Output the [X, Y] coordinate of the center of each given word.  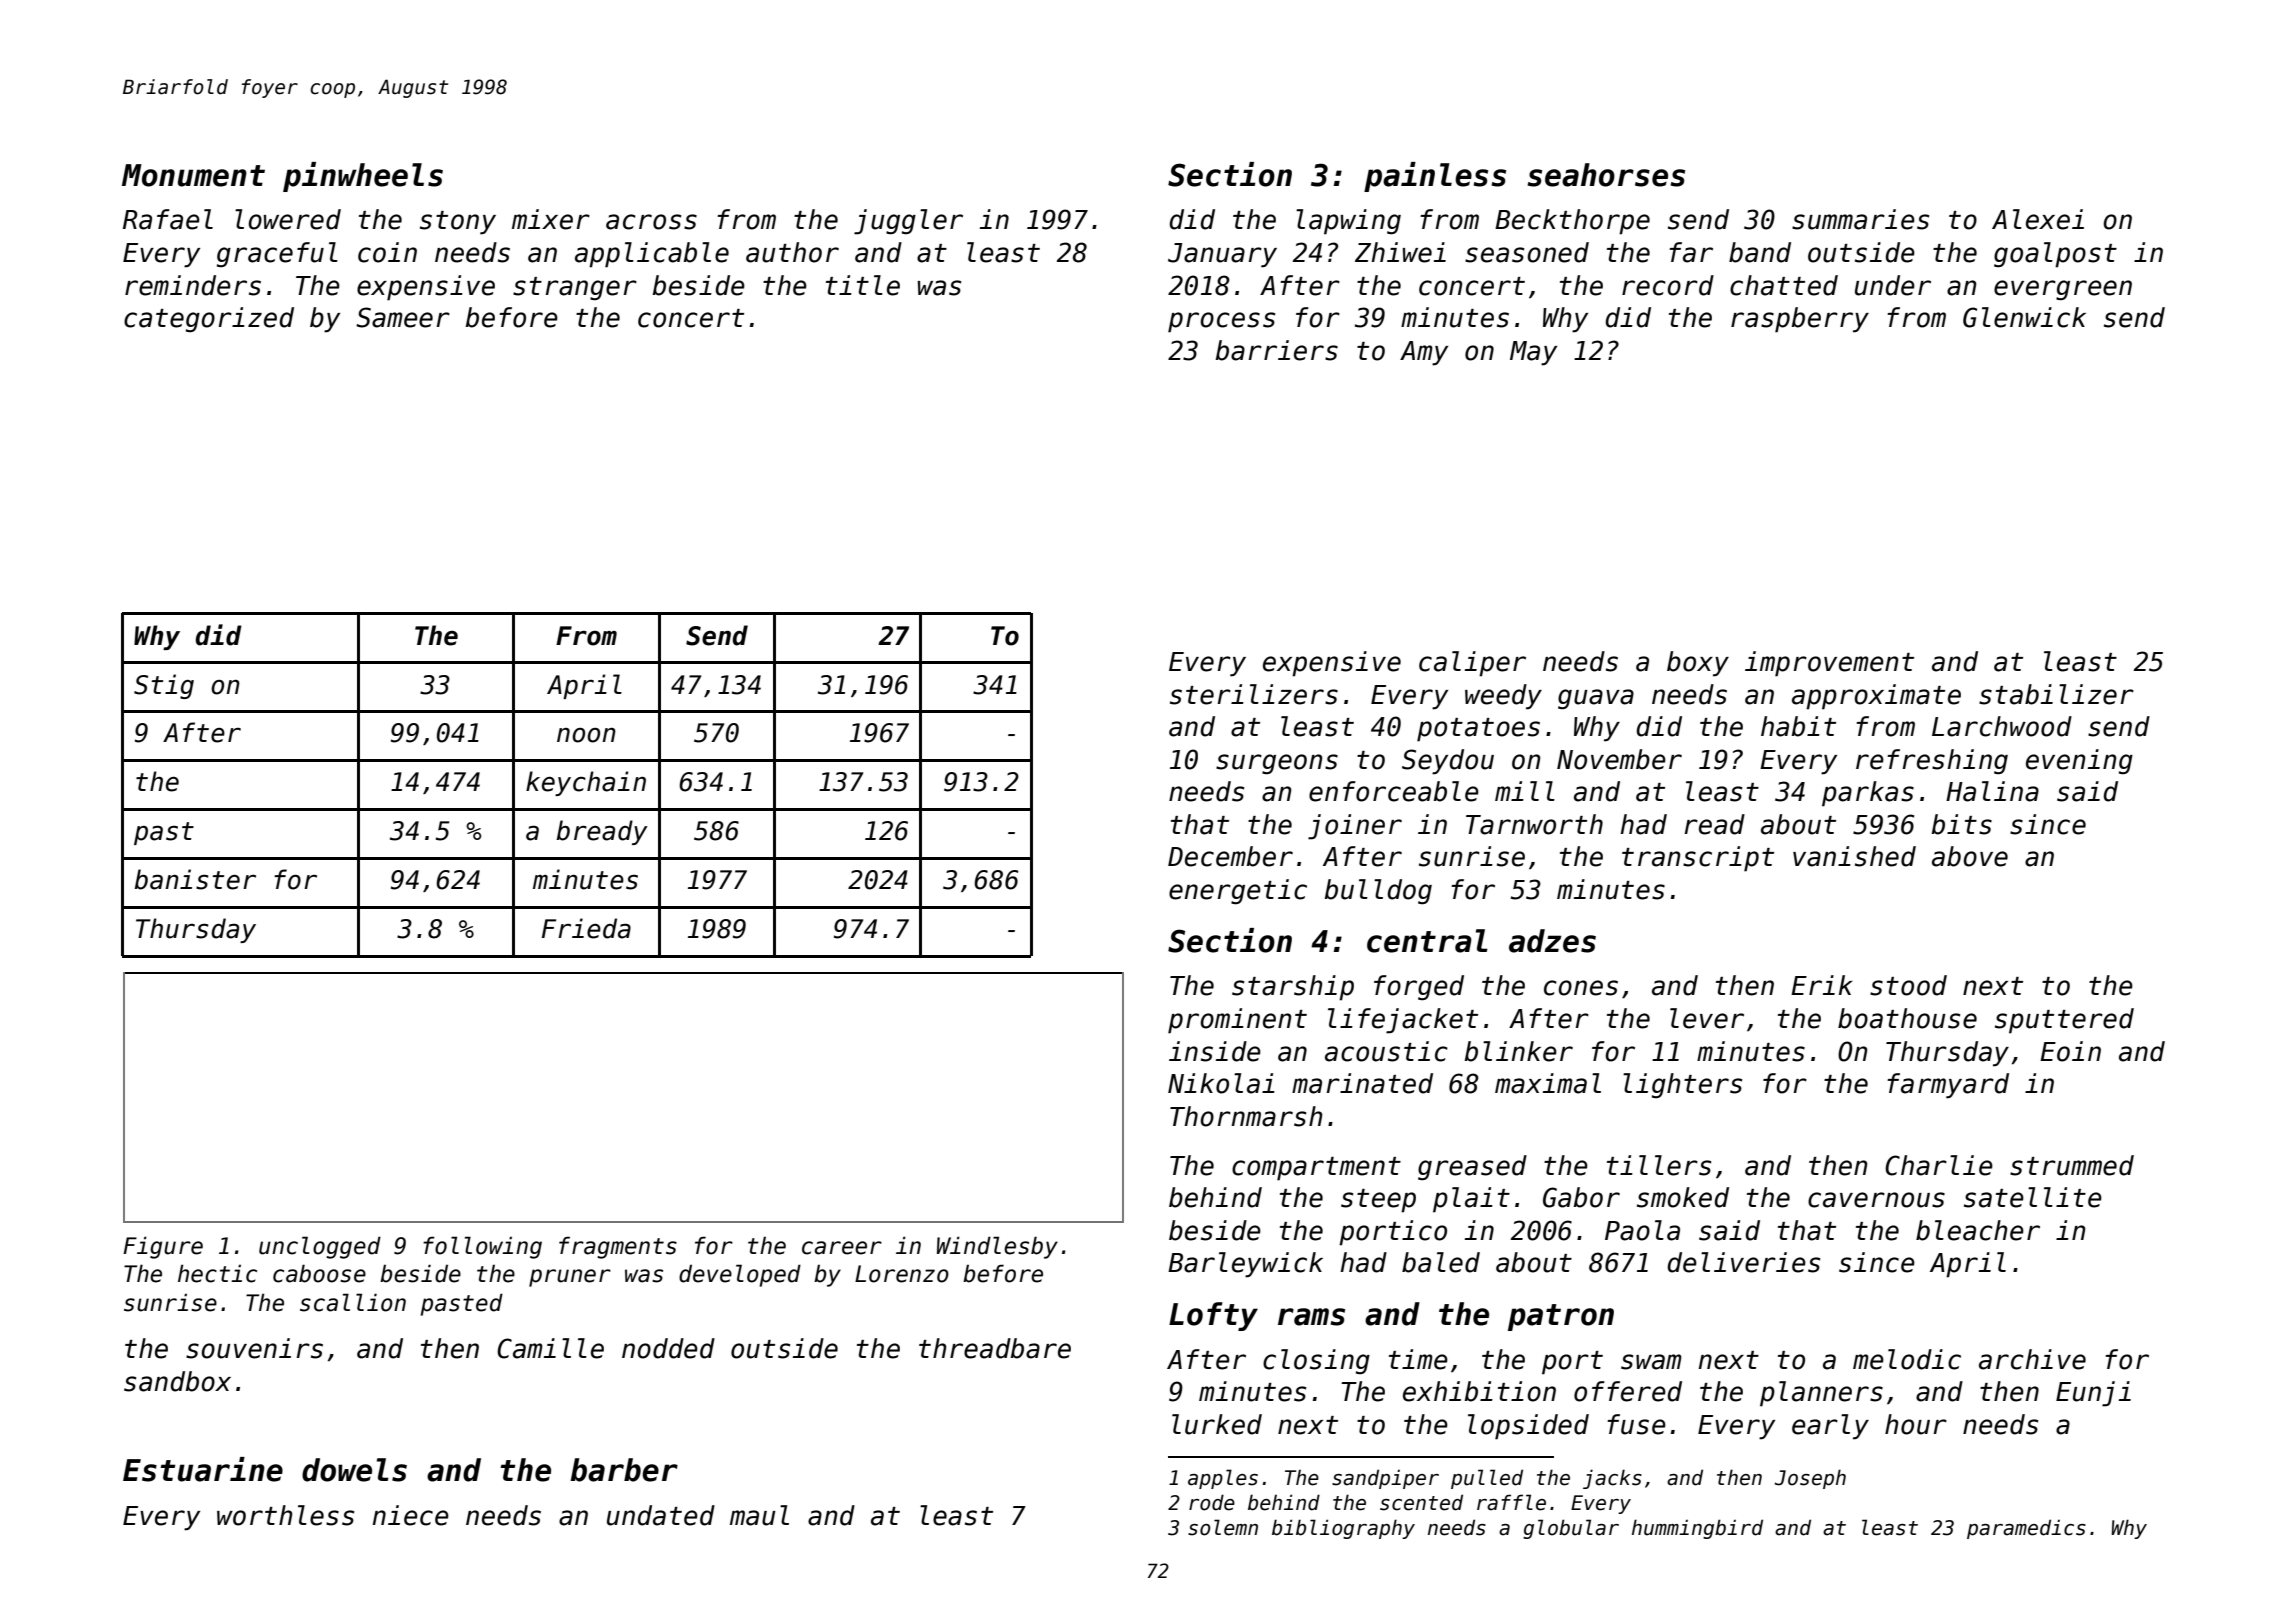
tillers [1659, 1165]
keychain [586, 783]
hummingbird [1697, 1529]
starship [1293, 988]
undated [661, 1515]
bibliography [1343, 1529]
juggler [908, 222]
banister [195, 879]
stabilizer [2056, 694]
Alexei [2038, 219]
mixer [551, 219]
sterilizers [1254, 694]
